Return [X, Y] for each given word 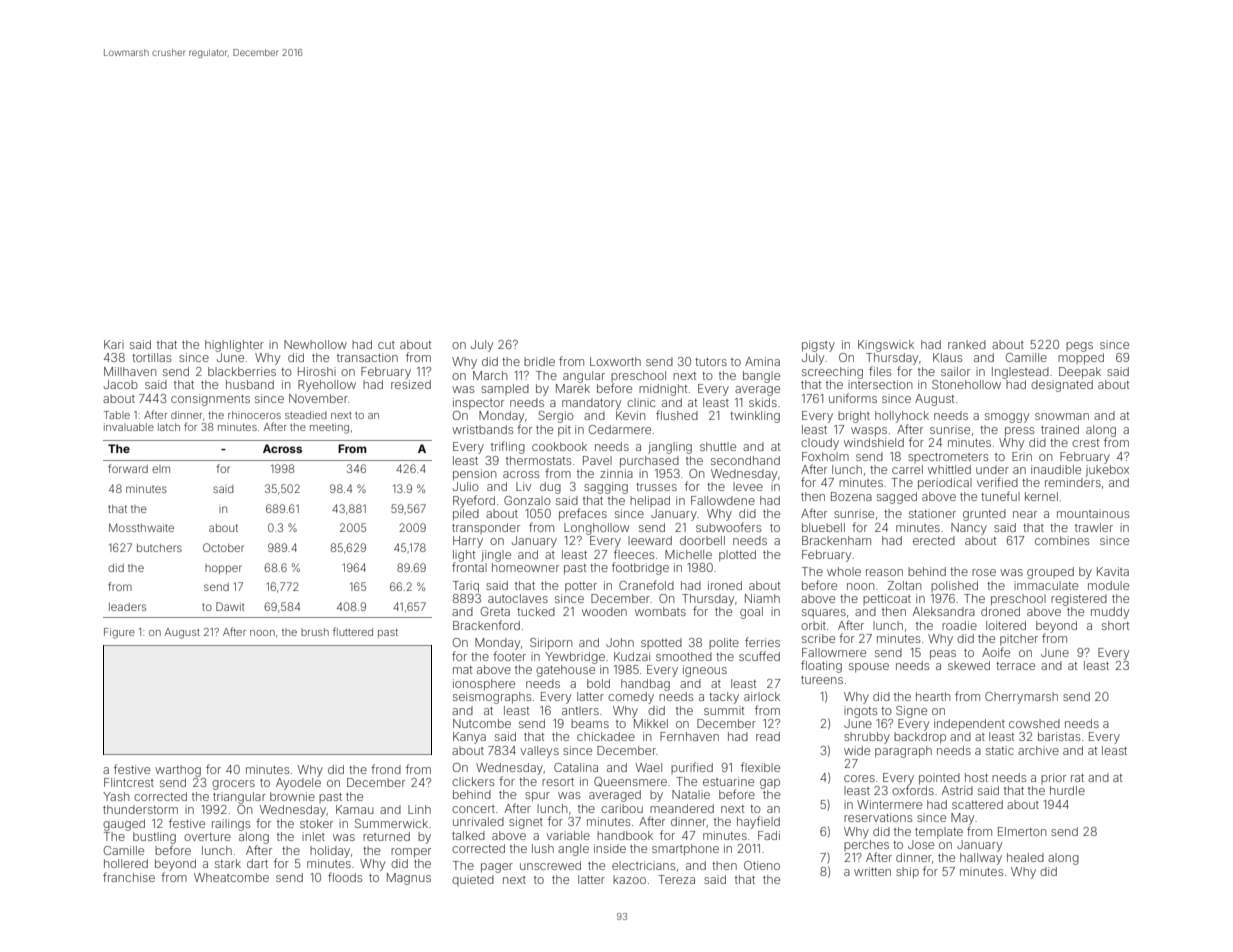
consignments [210, 400]
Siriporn [551, 644]
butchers [159, 548]
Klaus [947, 357]
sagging [606, 488]
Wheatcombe [231, 877]
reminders [1073, 482]
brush [315, 632]
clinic [641, 402]
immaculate [1046, 585]
